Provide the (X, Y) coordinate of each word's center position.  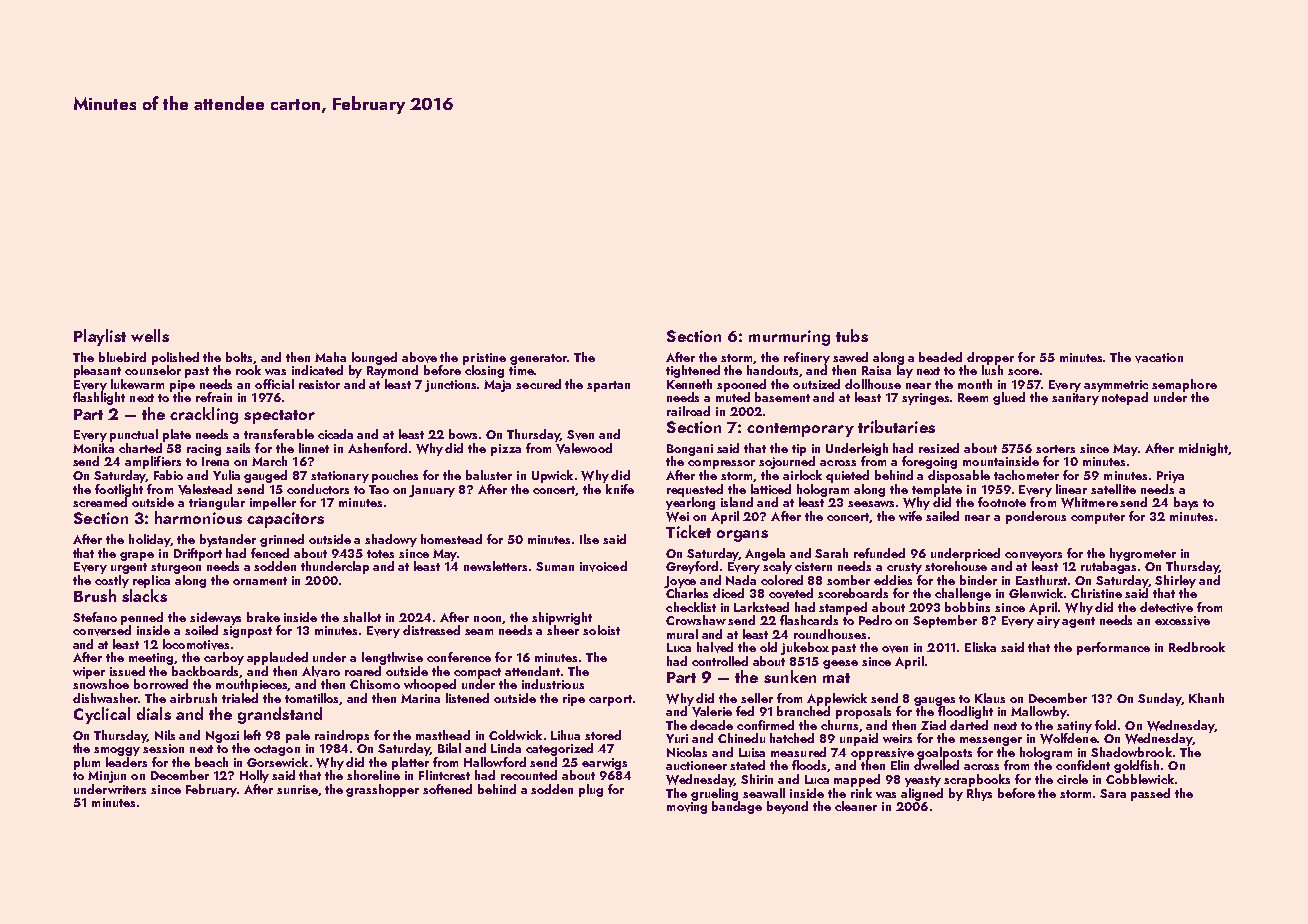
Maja (497, 386)
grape (137, 556)
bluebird (122, 357)
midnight (1203, 449)
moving (687, 808)
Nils (165, 735)
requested (695, 490)
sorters (1055, 449)
